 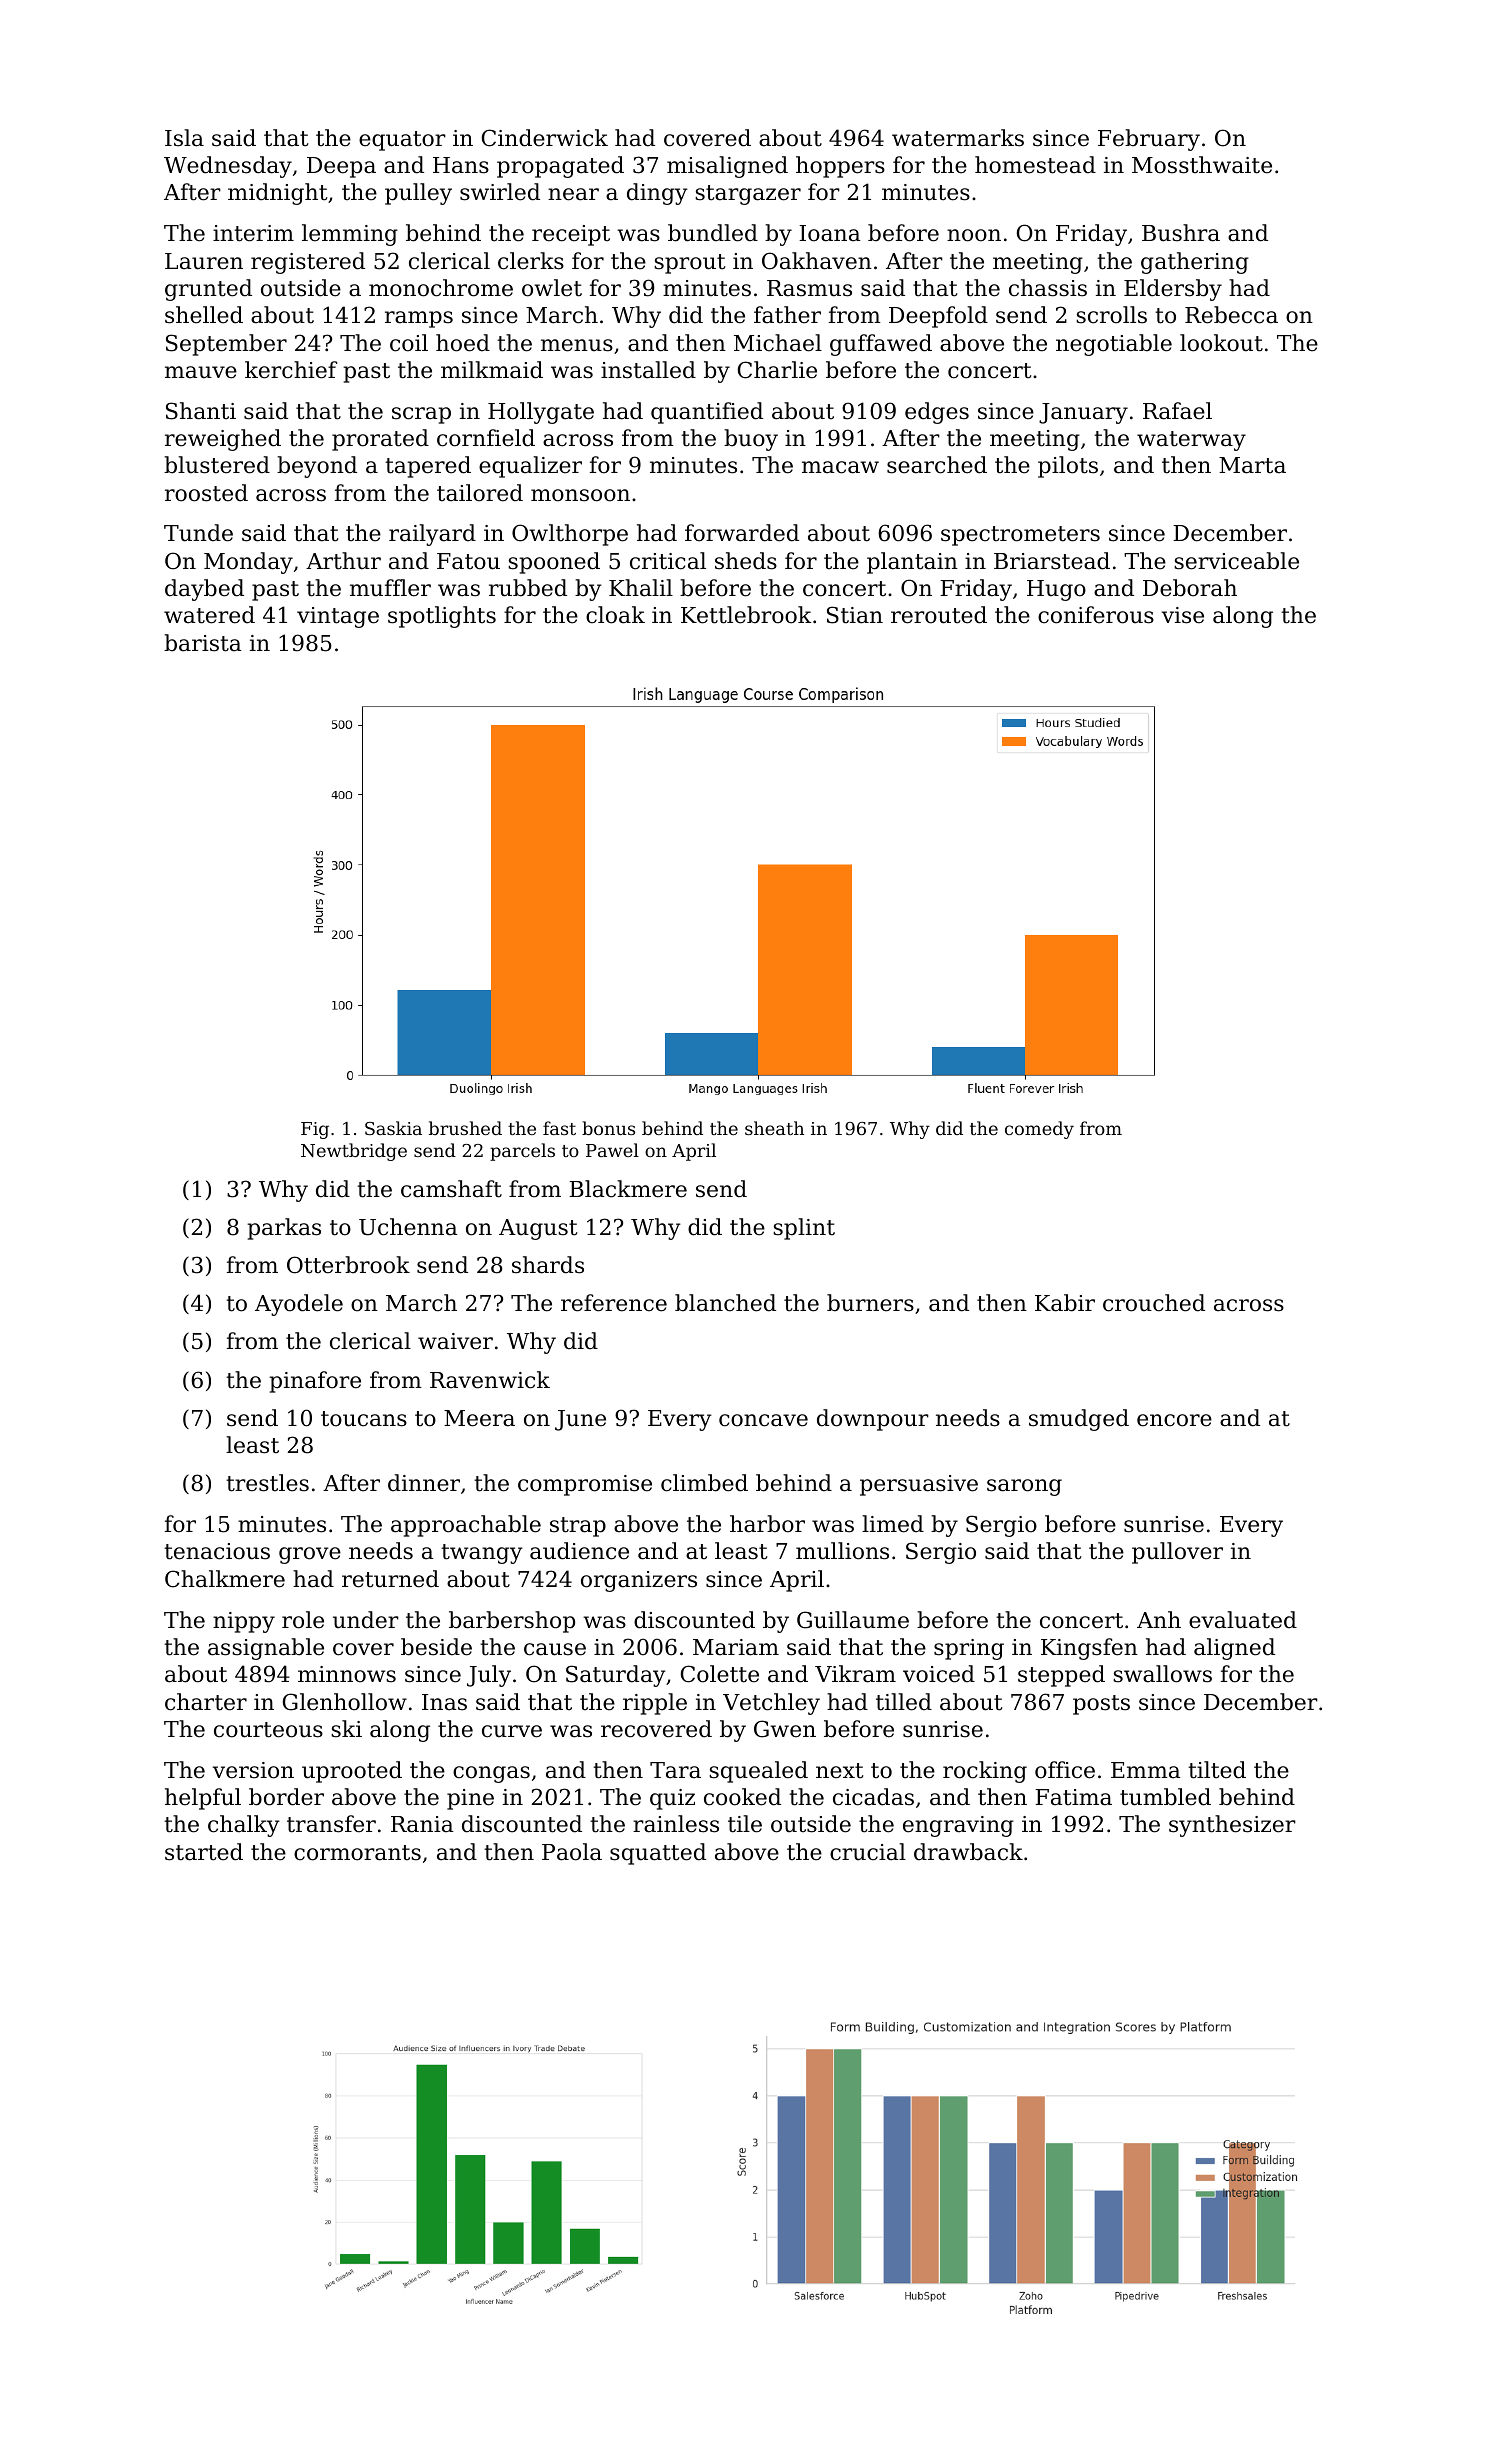 I want to click on tapered, so click(x=428, y=467).
